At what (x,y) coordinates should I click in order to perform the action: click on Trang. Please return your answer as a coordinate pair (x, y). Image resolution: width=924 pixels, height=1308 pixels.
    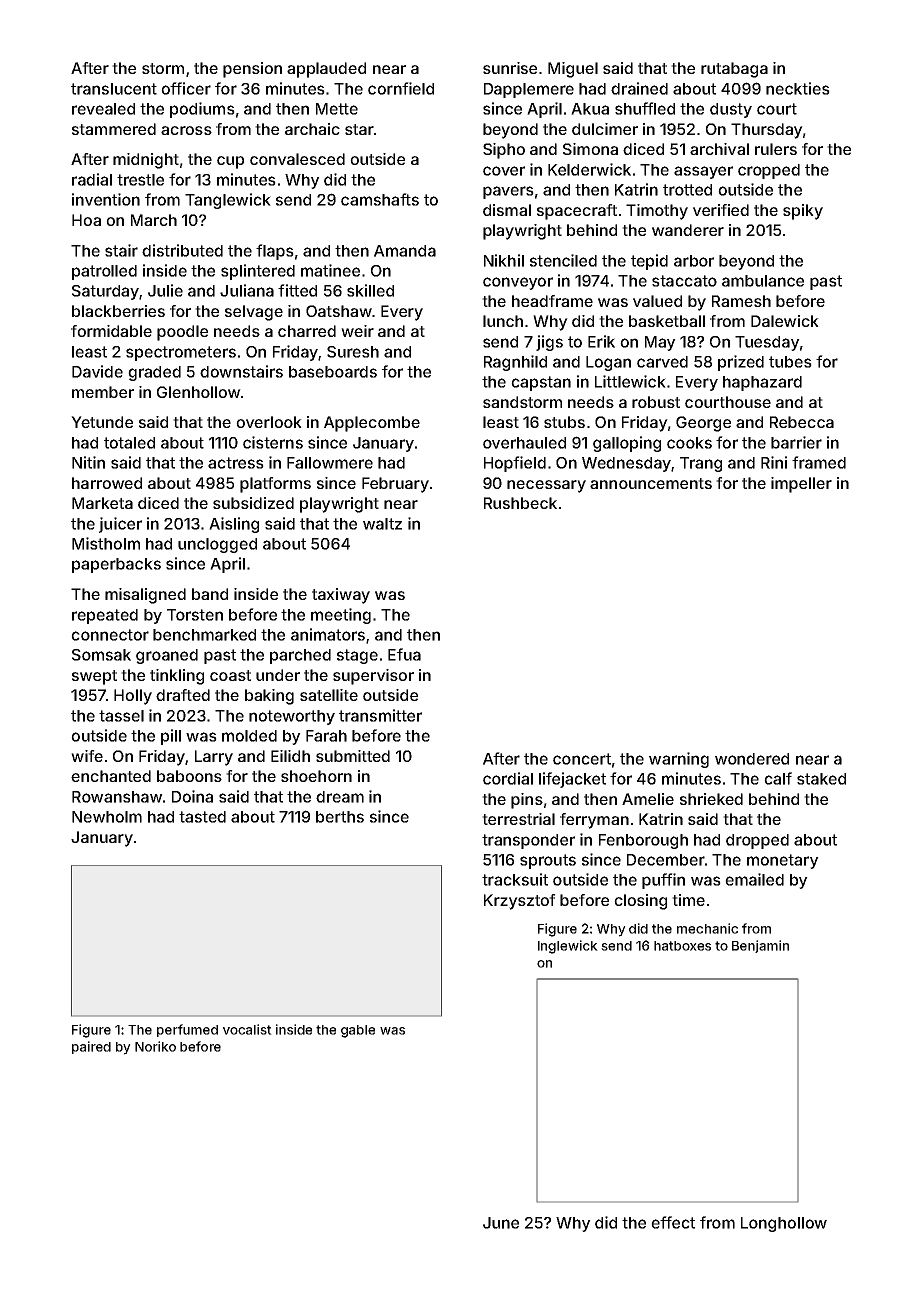
    Looking at the image, I should click on (701, 464).
